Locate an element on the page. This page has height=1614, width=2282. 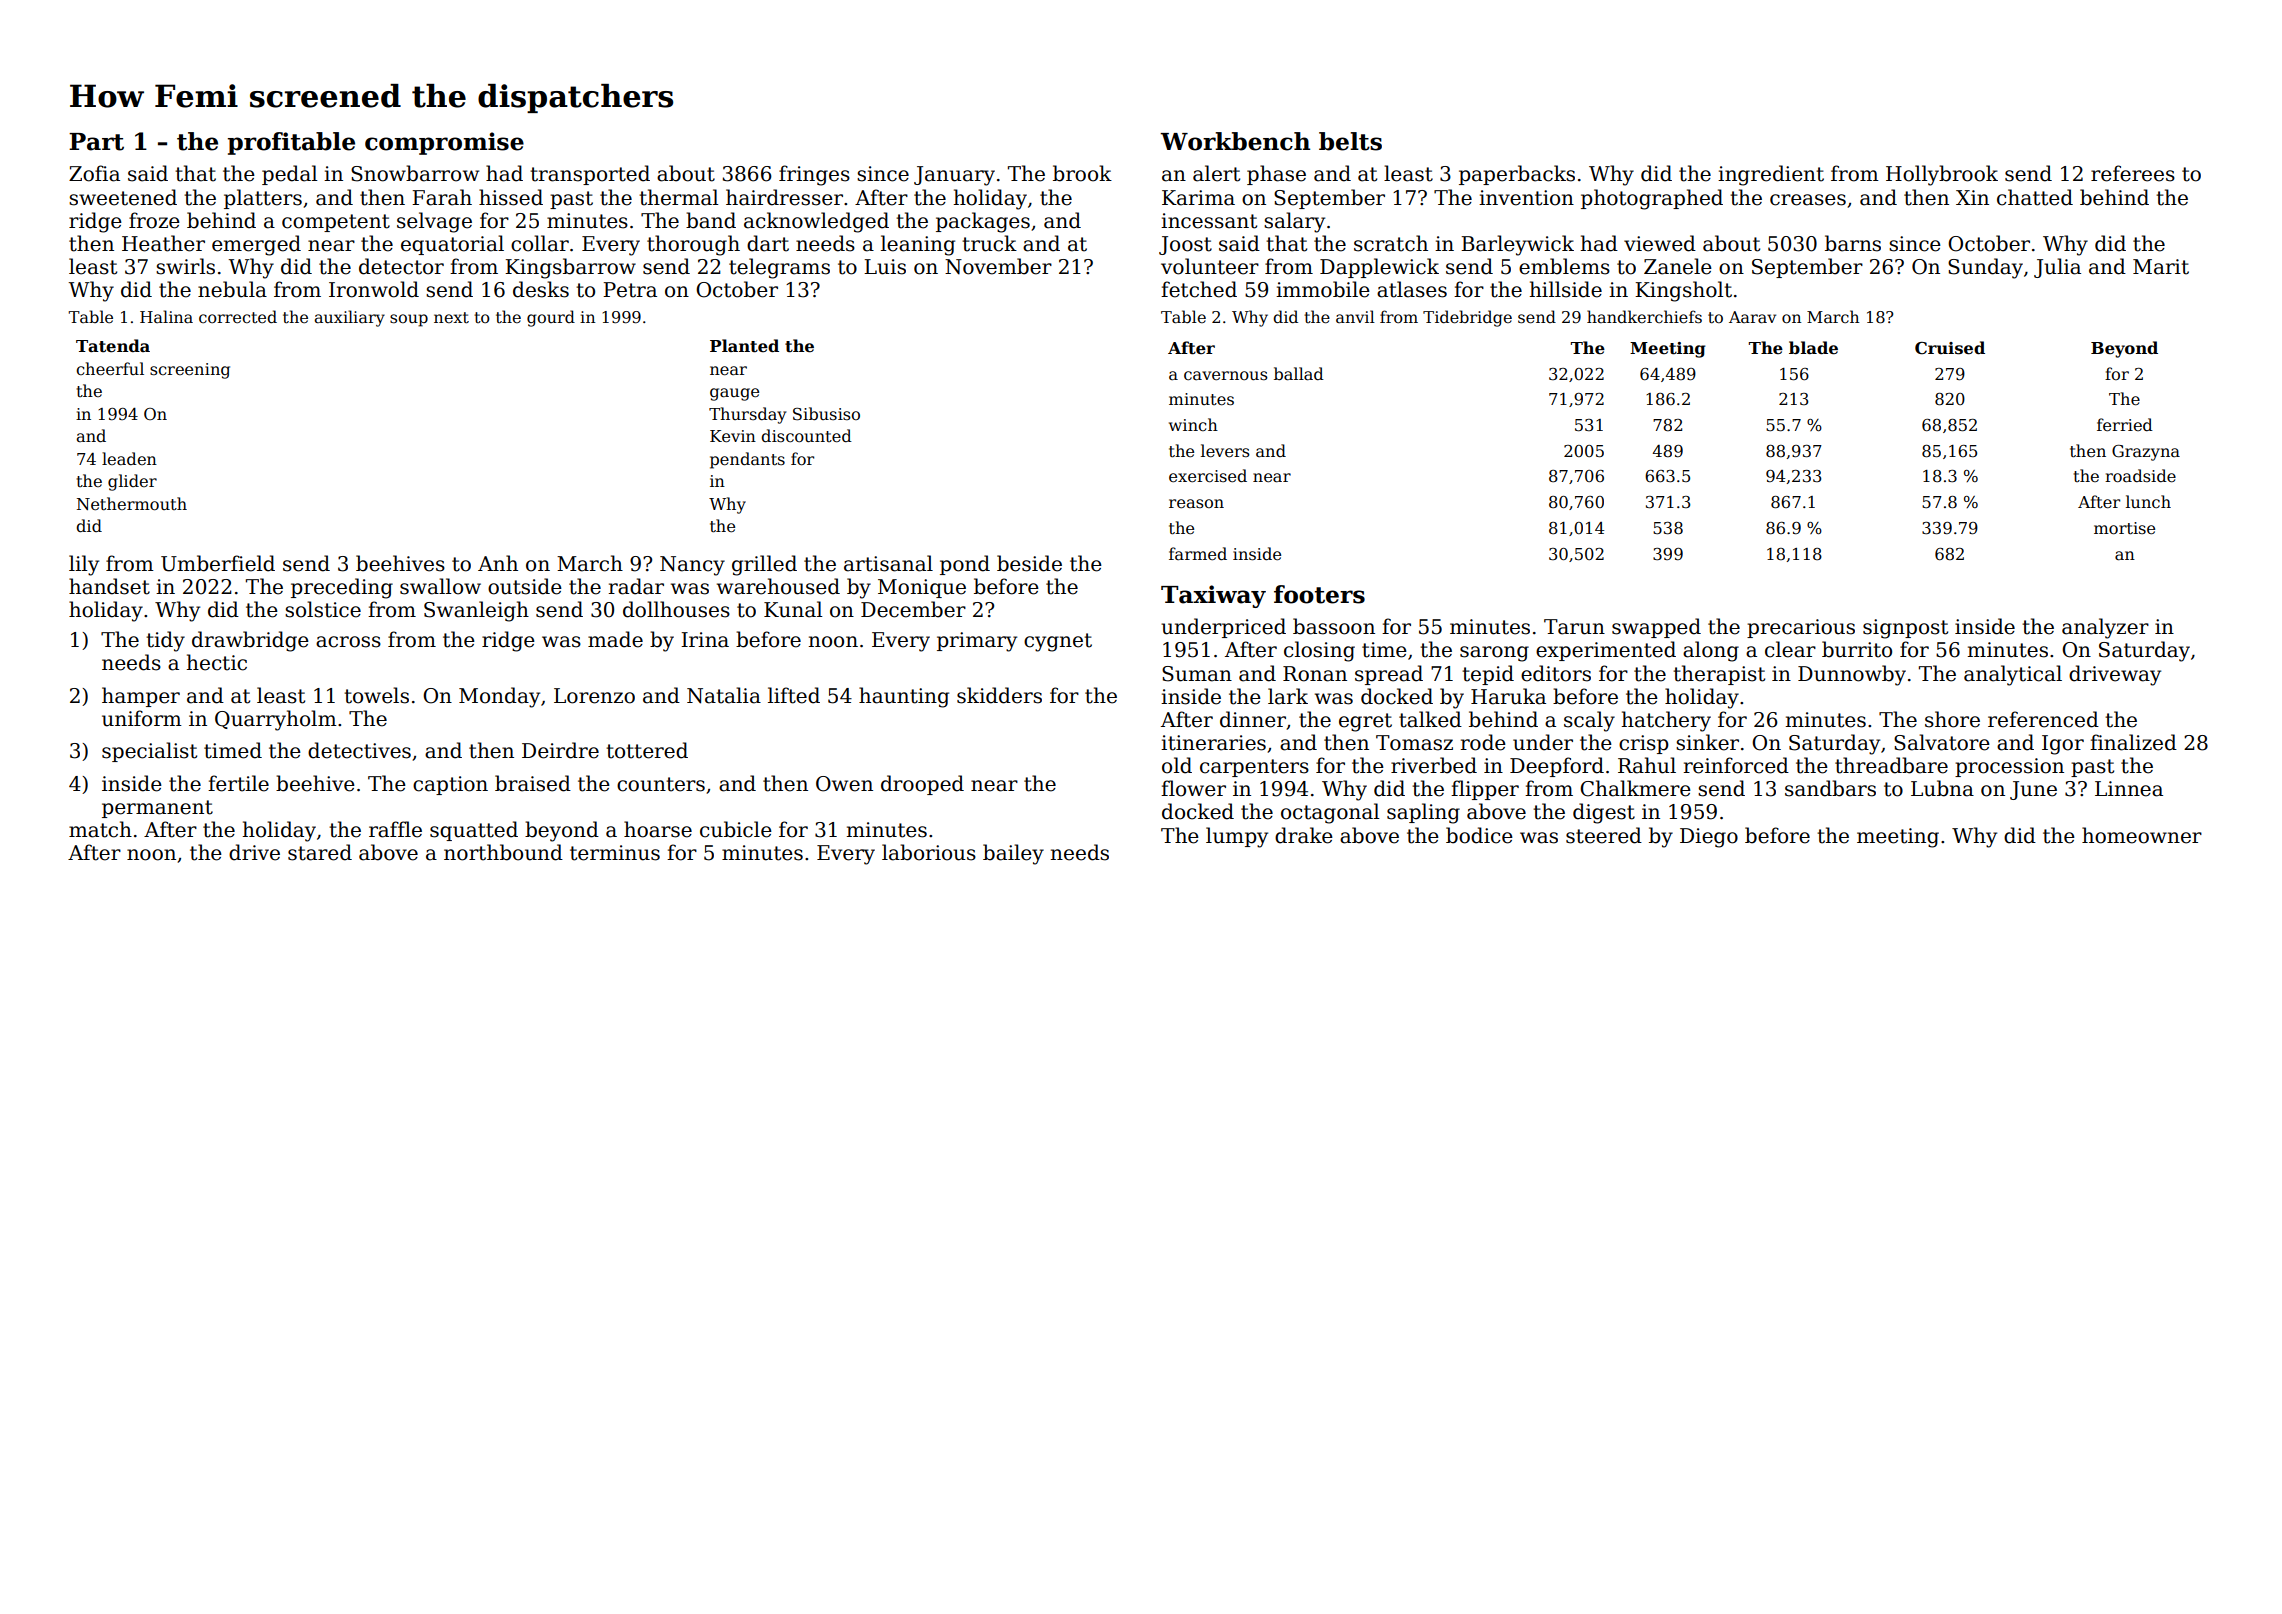
specialist is located at coordinates (149, 752).
